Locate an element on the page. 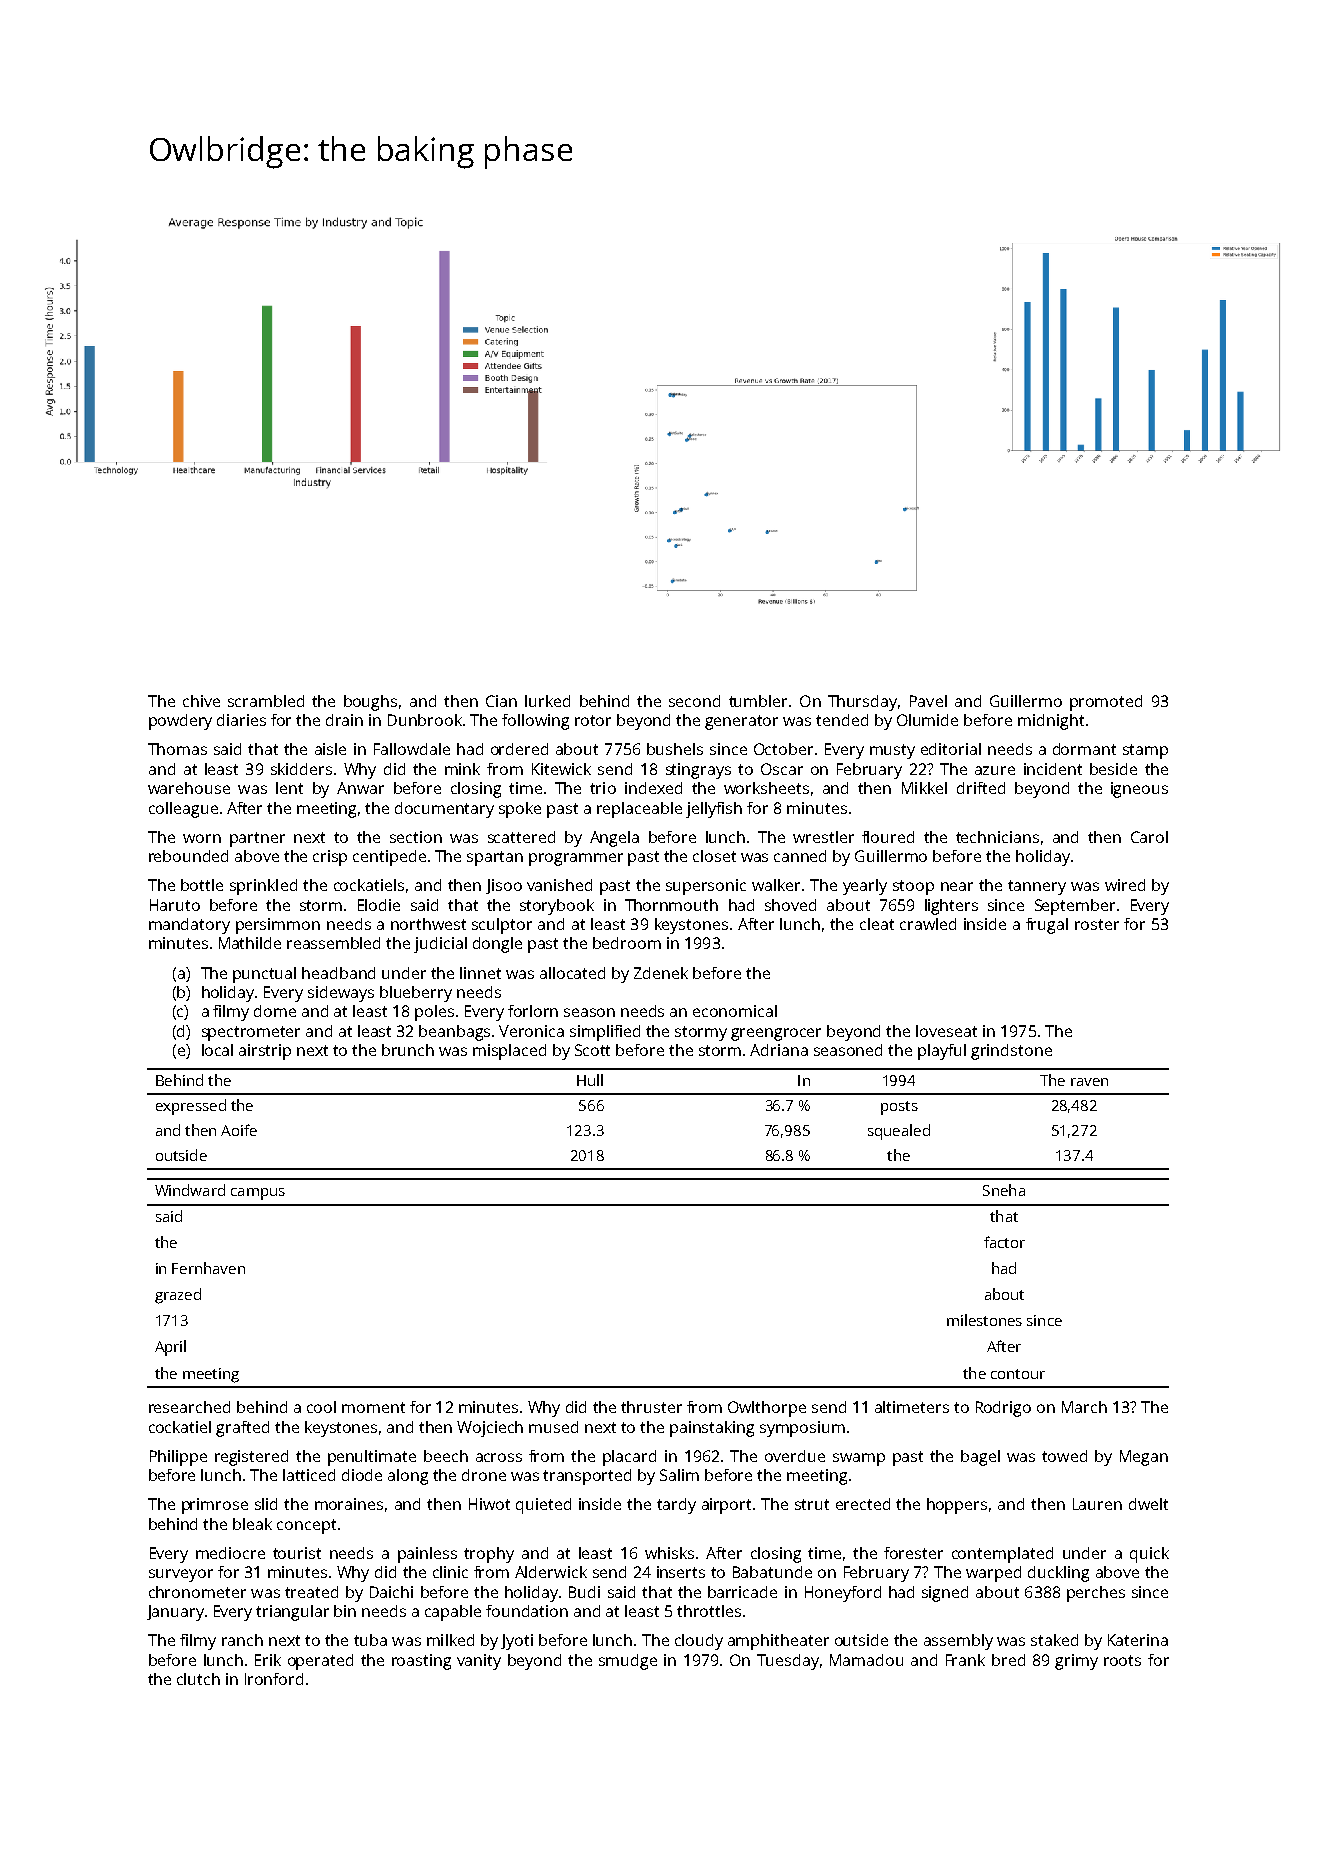 The width and height of the image is (1317, 1863). second is located at coordinates (694, 701).
